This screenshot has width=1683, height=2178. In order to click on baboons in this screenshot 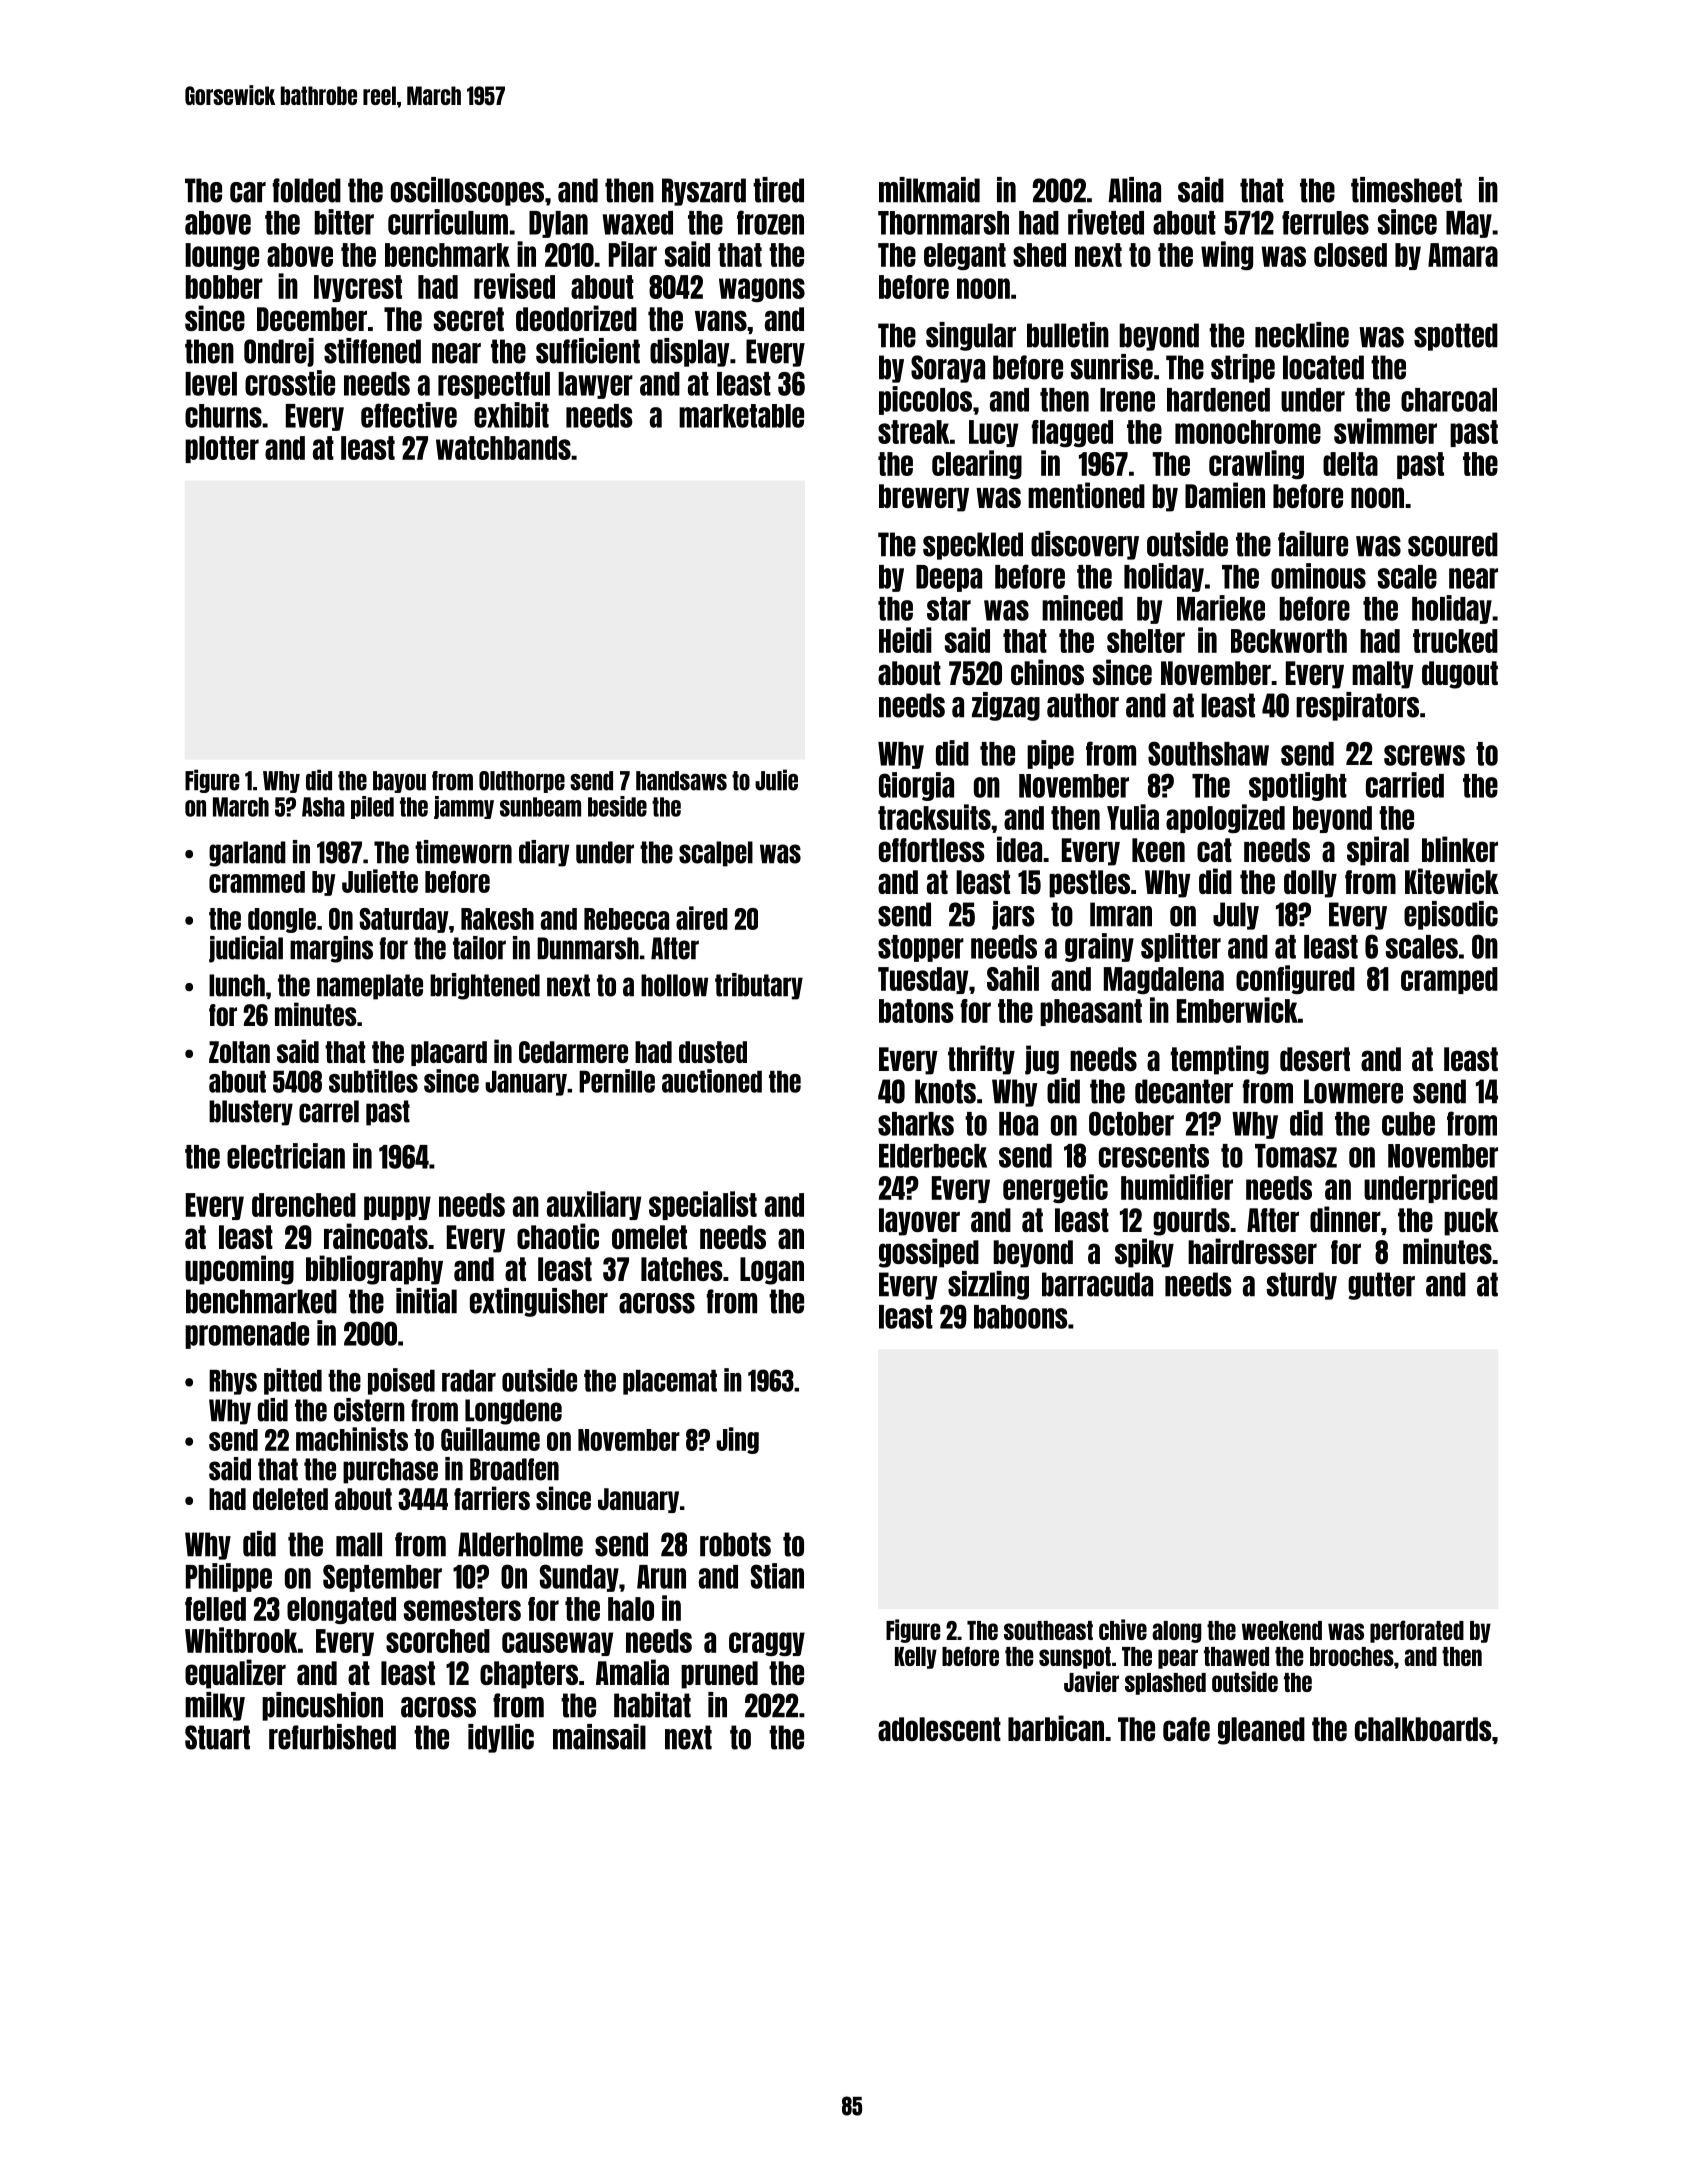, I will do `click(1020, 1317)`.
